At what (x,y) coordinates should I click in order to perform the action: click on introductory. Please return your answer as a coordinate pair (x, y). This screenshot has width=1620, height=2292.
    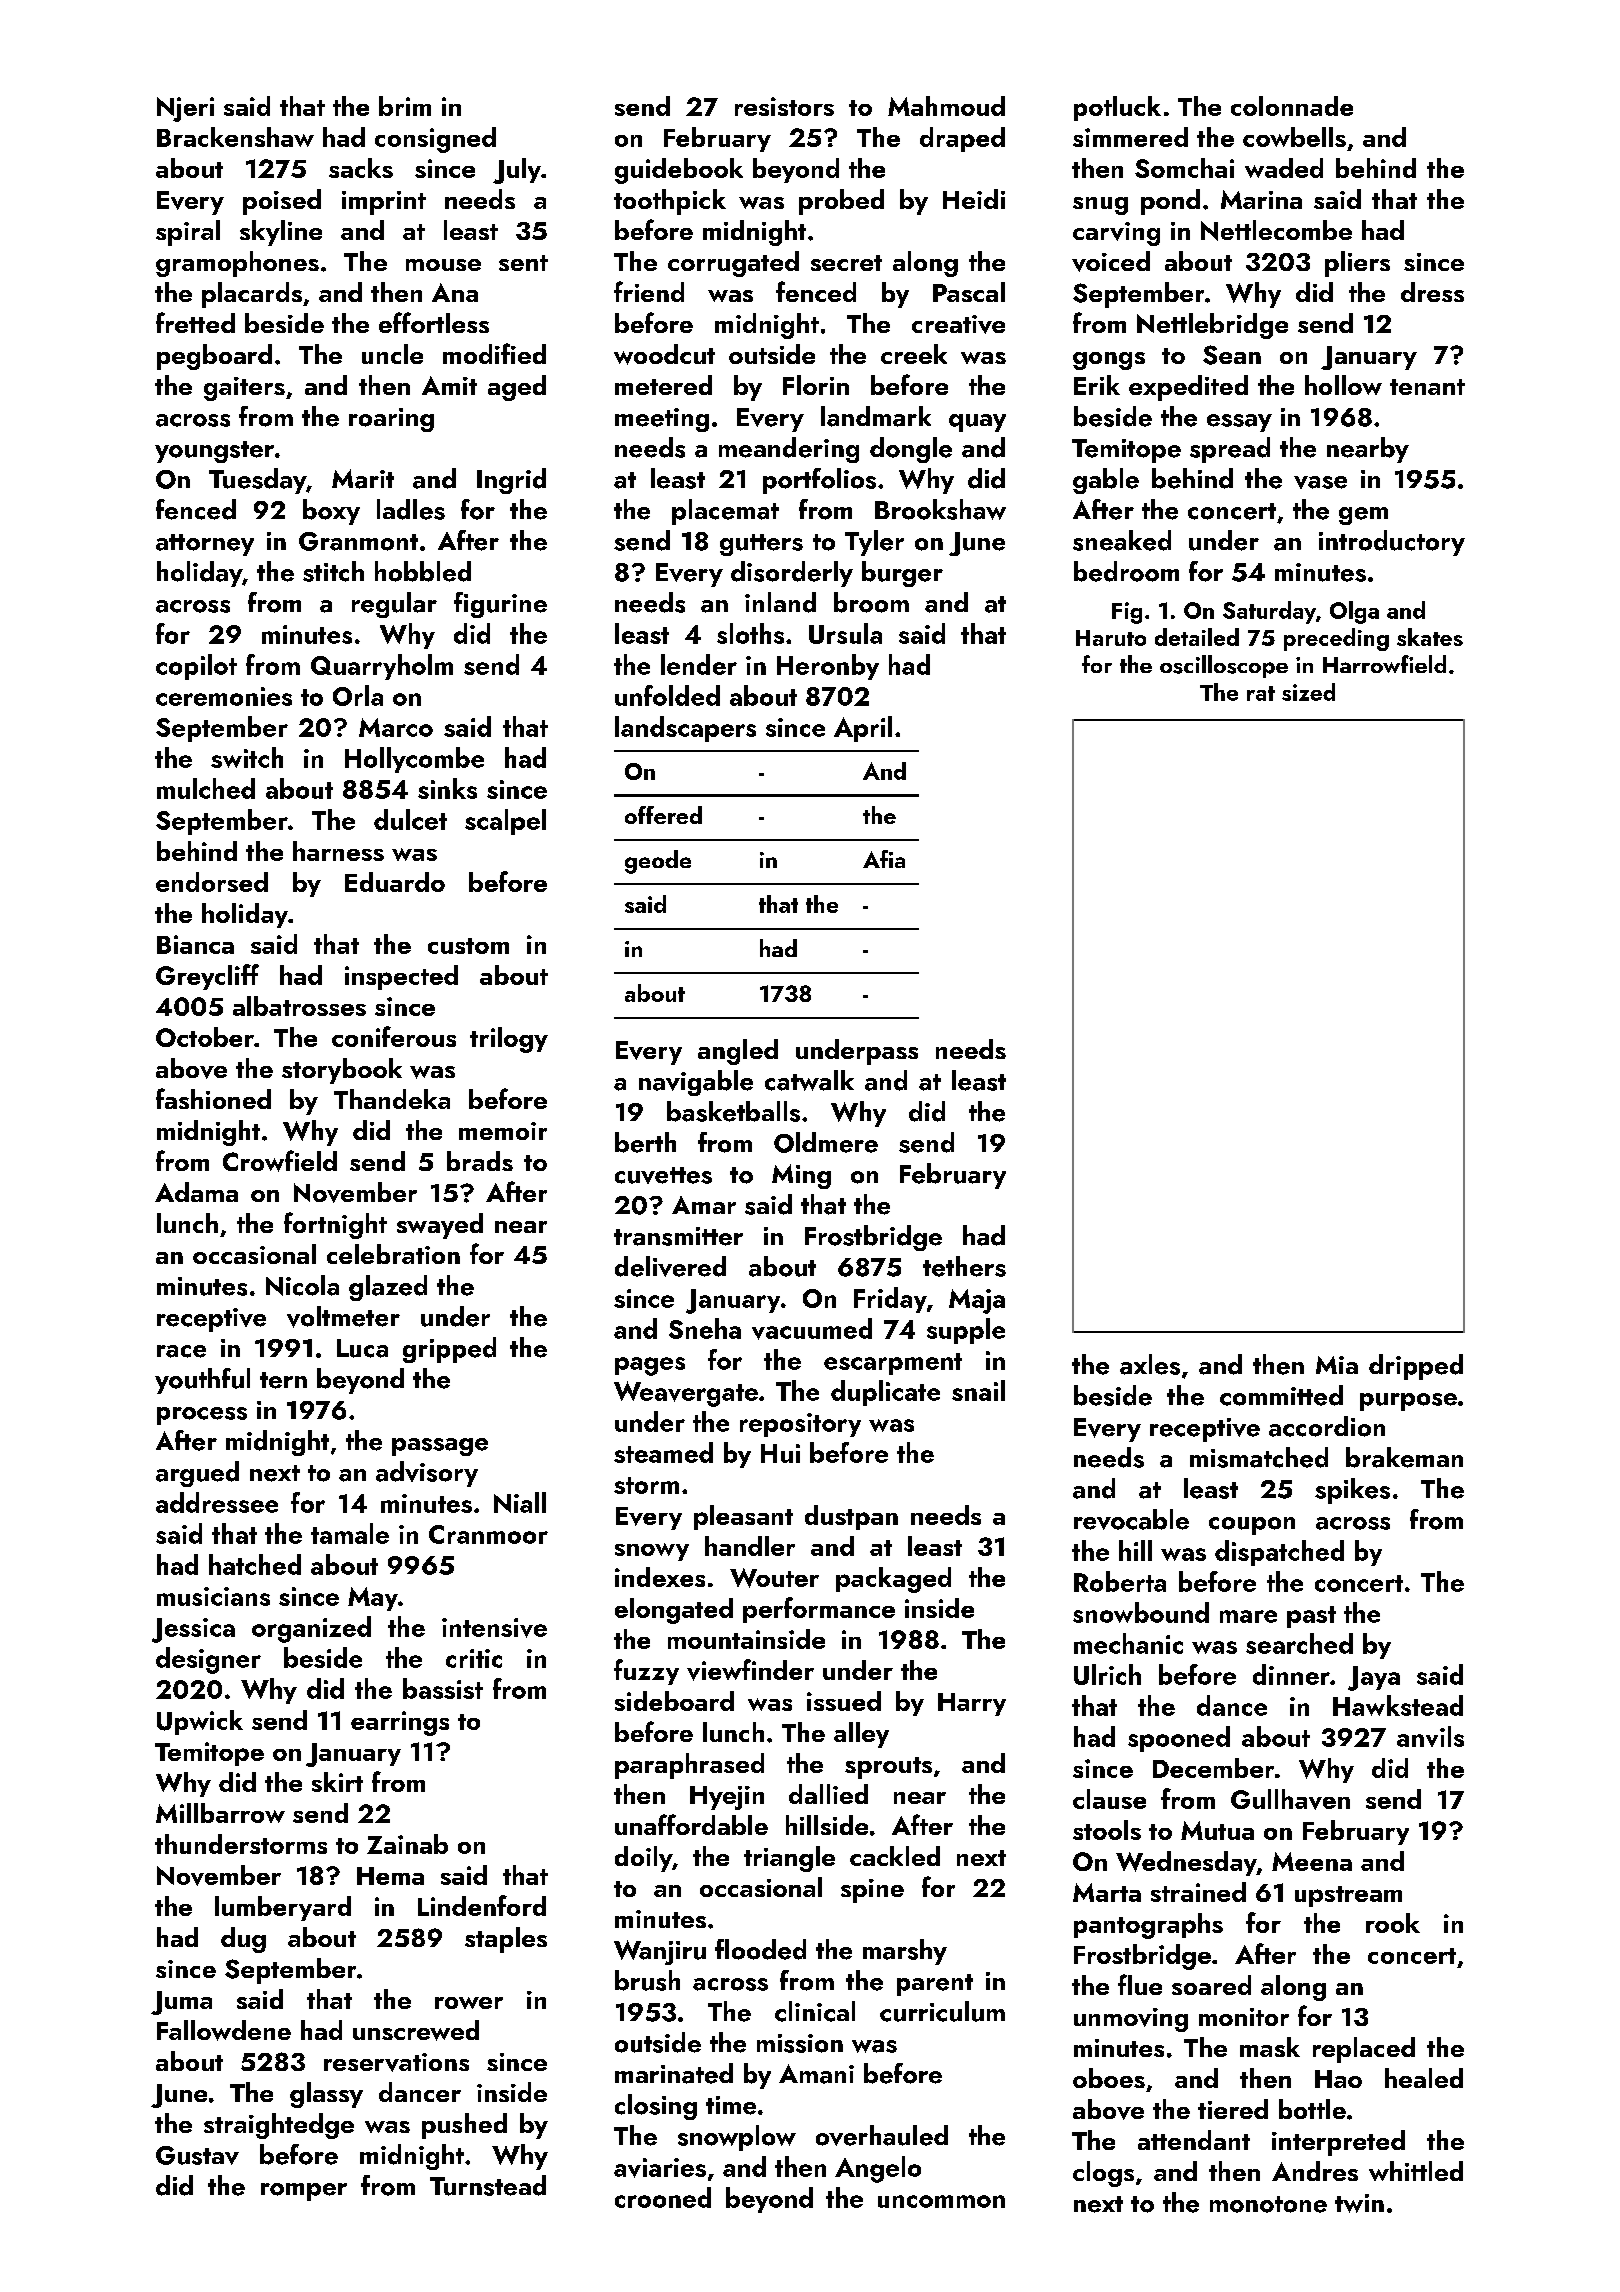
    Looking at the image, I should click on (1392, 543).
